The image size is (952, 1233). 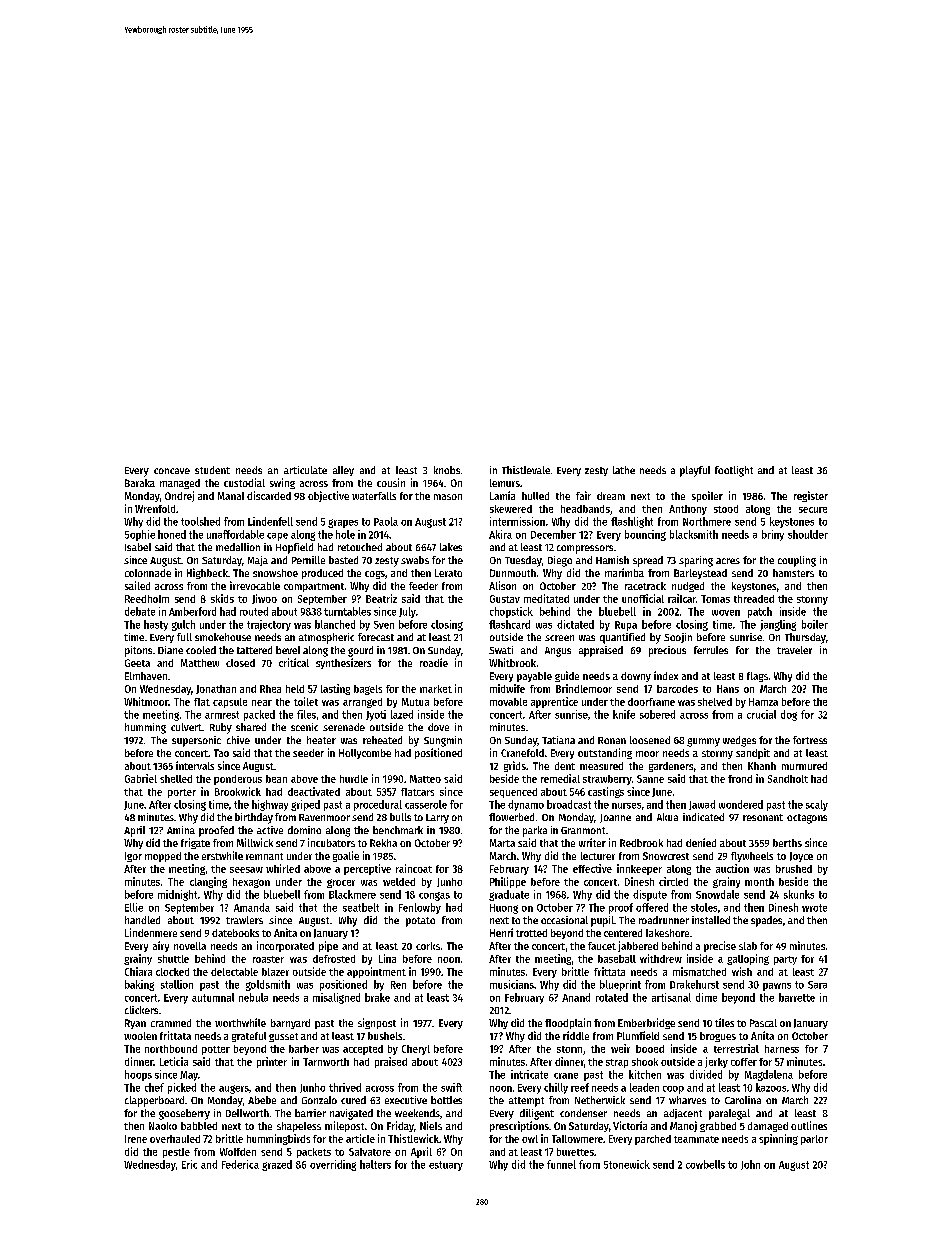 I want to click on Gonzalo, so click(x=319, y=1100).
